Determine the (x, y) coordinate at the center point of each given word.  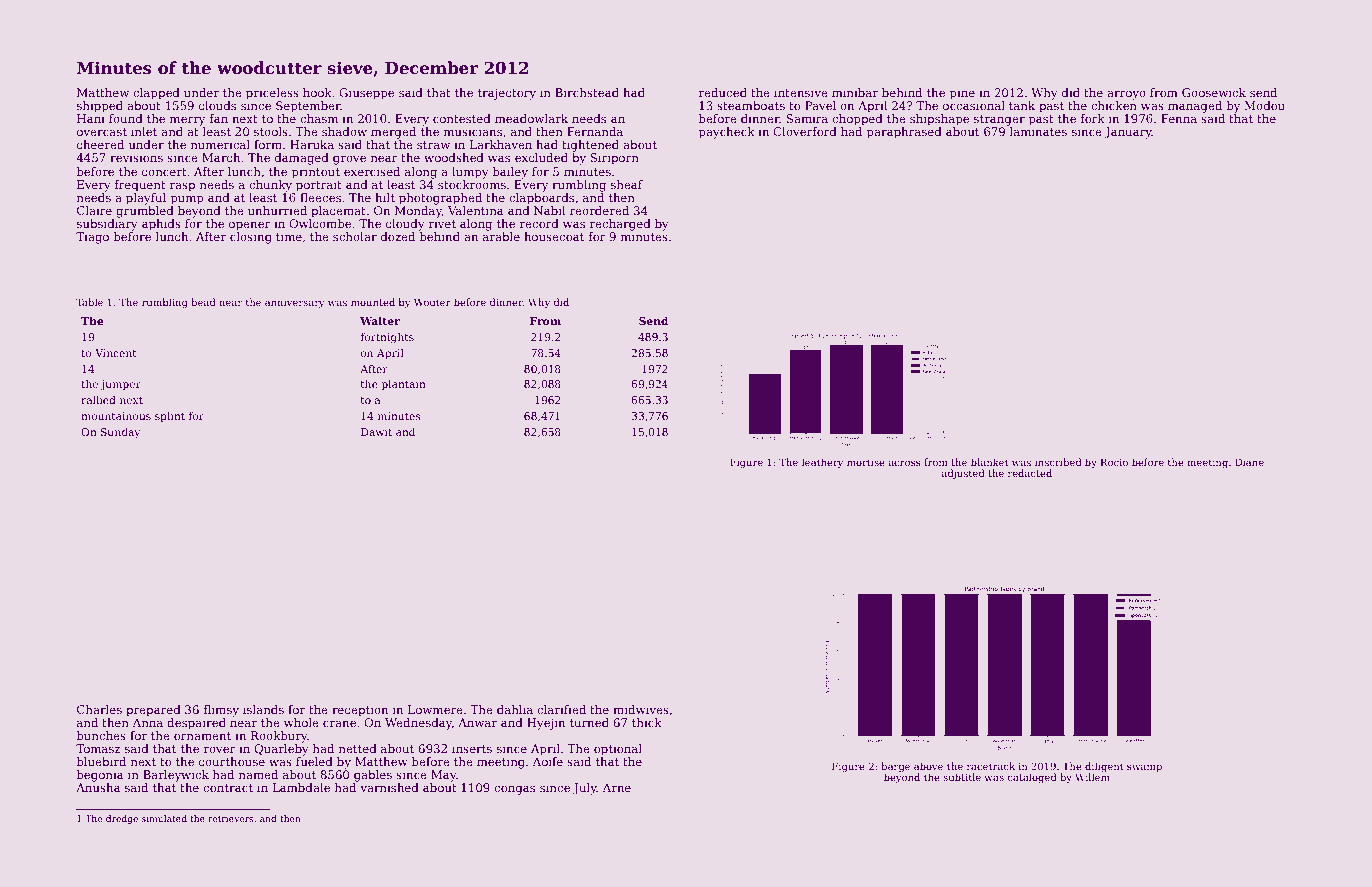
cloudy (405, 225)
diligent (1104, 767)
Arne (616, 787)
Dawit (376, 432)
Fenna (1179, 118)
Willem (1092, 777)
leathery (822, 463)
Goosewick (1214, 92)
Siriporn (614, 159)
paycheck (727, 133)
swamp (1144, 768)
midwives (641, 709)
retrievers (231, 818)
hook (317, 92)
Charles (99, 709)
